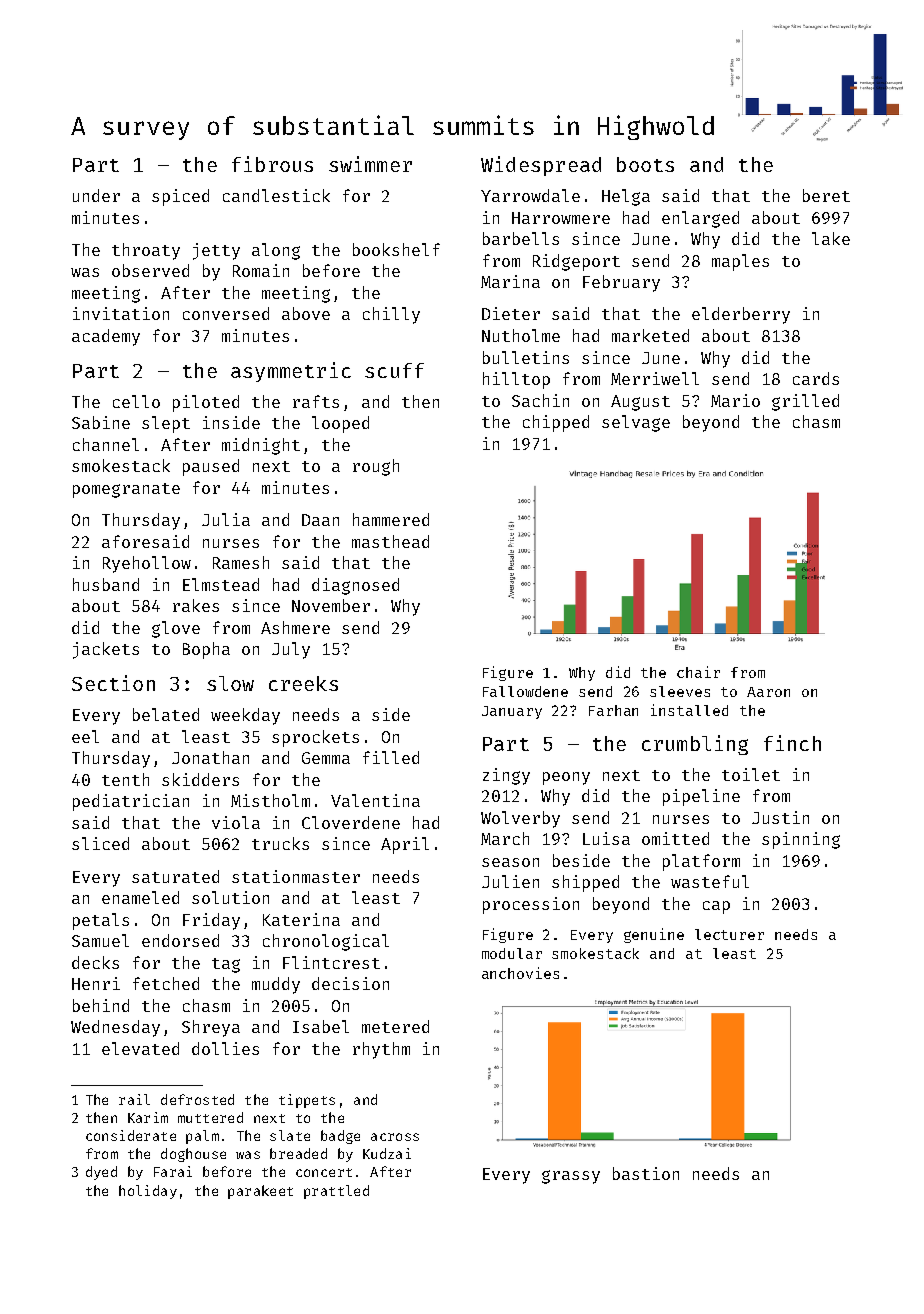 Image resolution: width=924 pixels, height=1314 pixels. What do you see at coordinates (613, 710) in the page?
I see `Farhan` at bounding box center [613, 710].
